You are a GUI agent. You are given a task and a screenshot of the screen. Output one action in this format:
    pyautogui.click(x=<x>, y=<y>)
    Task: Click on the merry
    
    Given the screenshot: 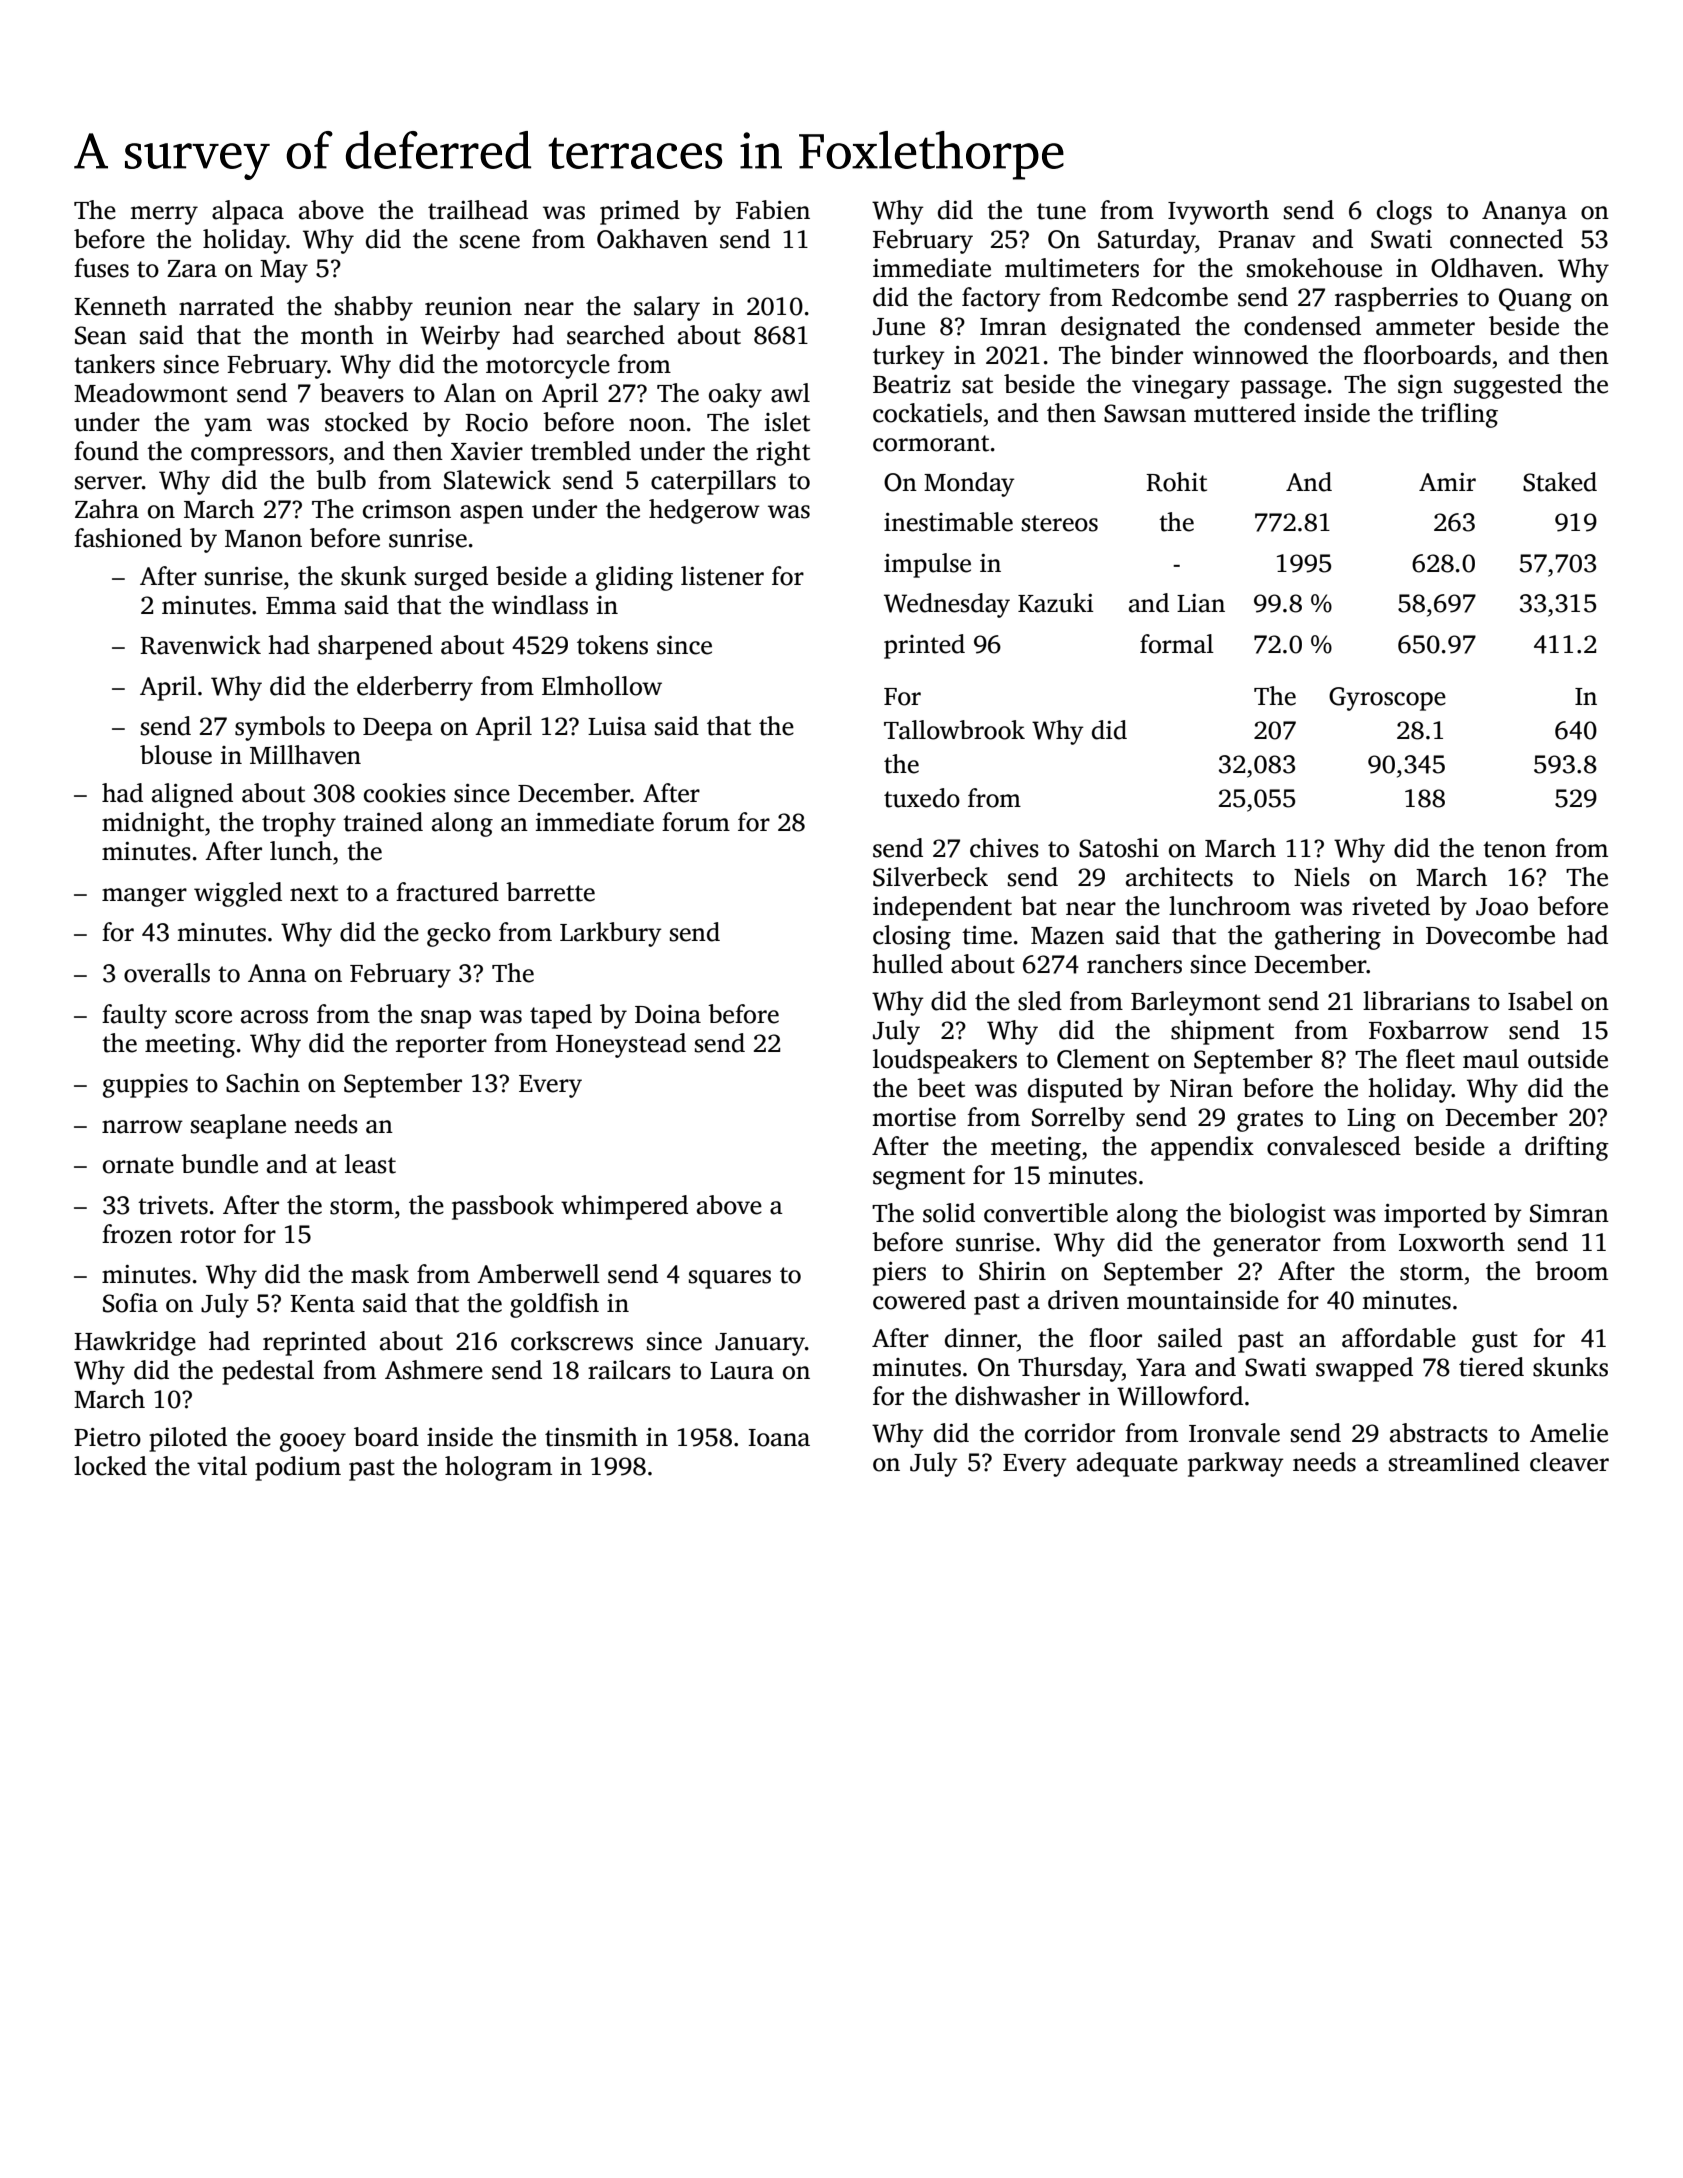 What is the action you would take?
    pyautogui.click(x=164, y=215)
